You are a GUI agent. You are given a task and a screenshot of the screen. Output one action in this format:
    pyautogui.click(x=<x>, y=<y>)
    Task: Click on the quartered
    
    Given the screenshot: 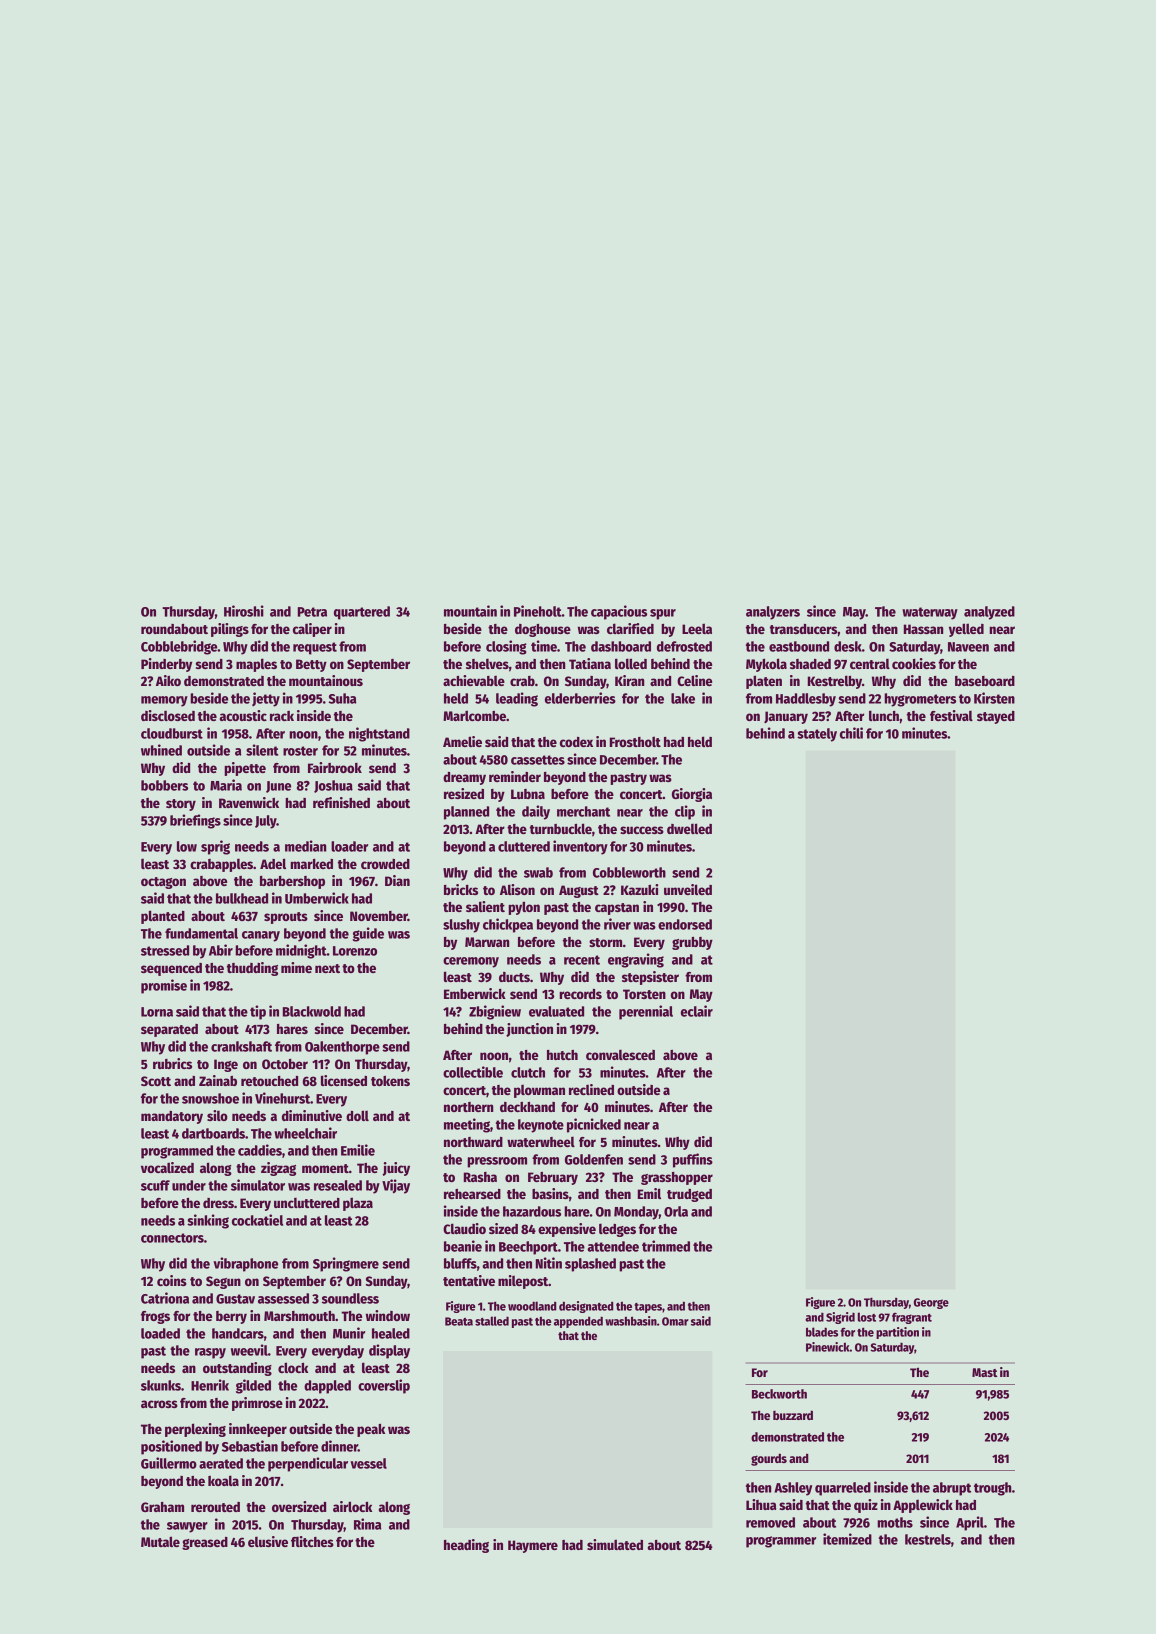 What is the action you would take?
    pyautogui.click(x=362, y=613)
